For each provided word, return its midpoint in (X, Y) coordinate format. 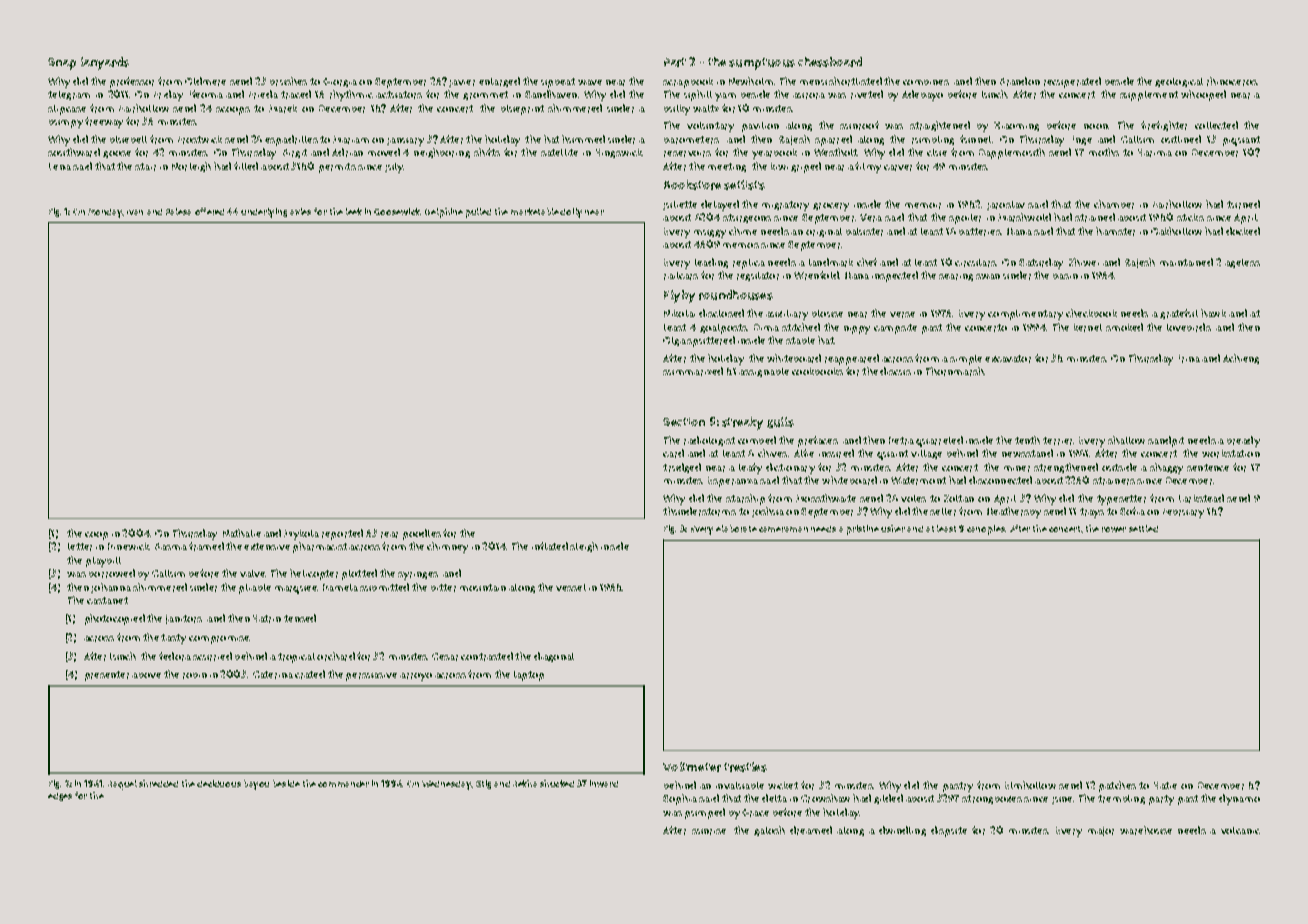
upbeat (558, 83)
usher (893, 528)
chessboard (830, 62)
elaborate (736, 528)
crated (310, 674)
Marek (283, 109)
